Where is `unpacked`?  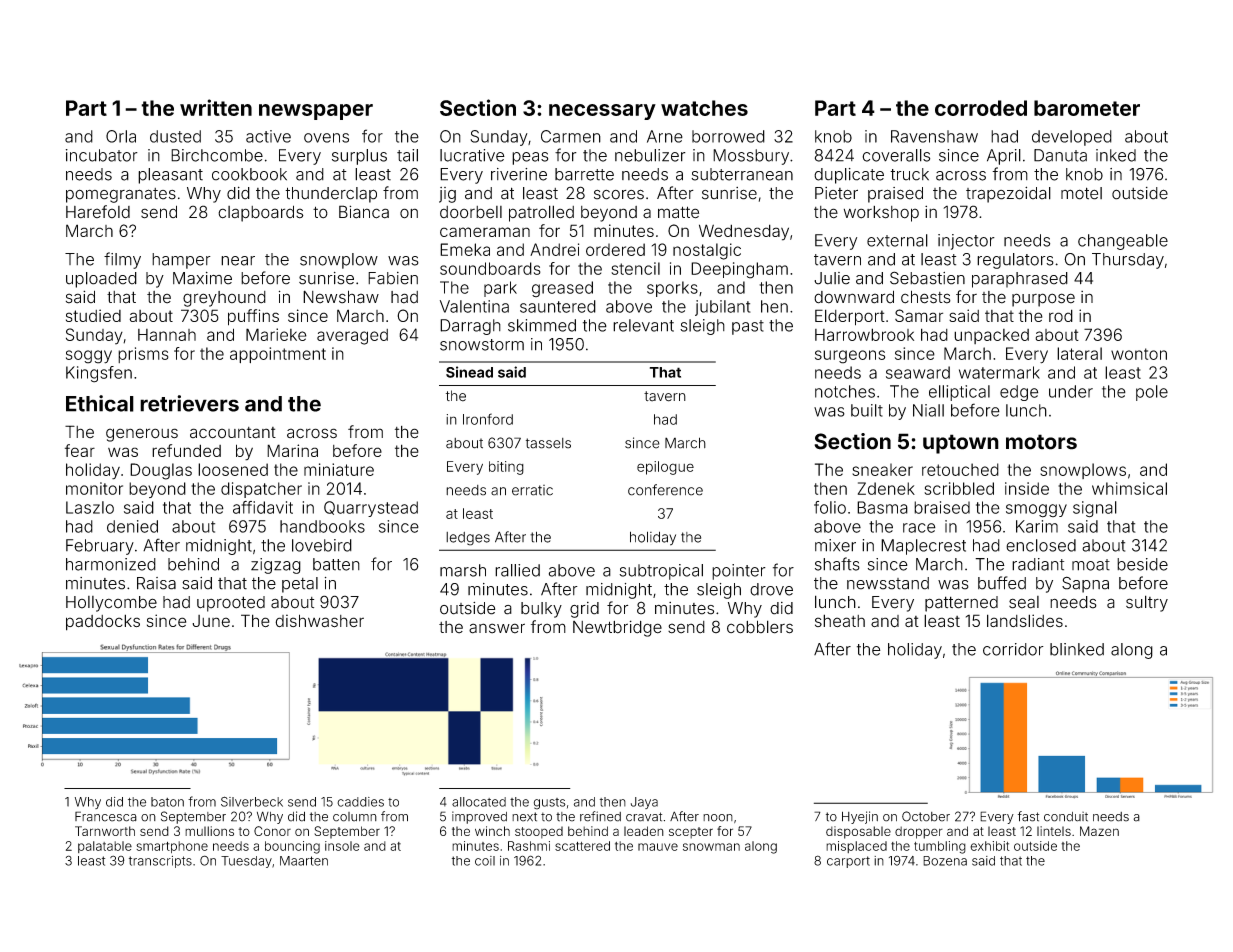 unpacked is located at coordinates (991, 336).
